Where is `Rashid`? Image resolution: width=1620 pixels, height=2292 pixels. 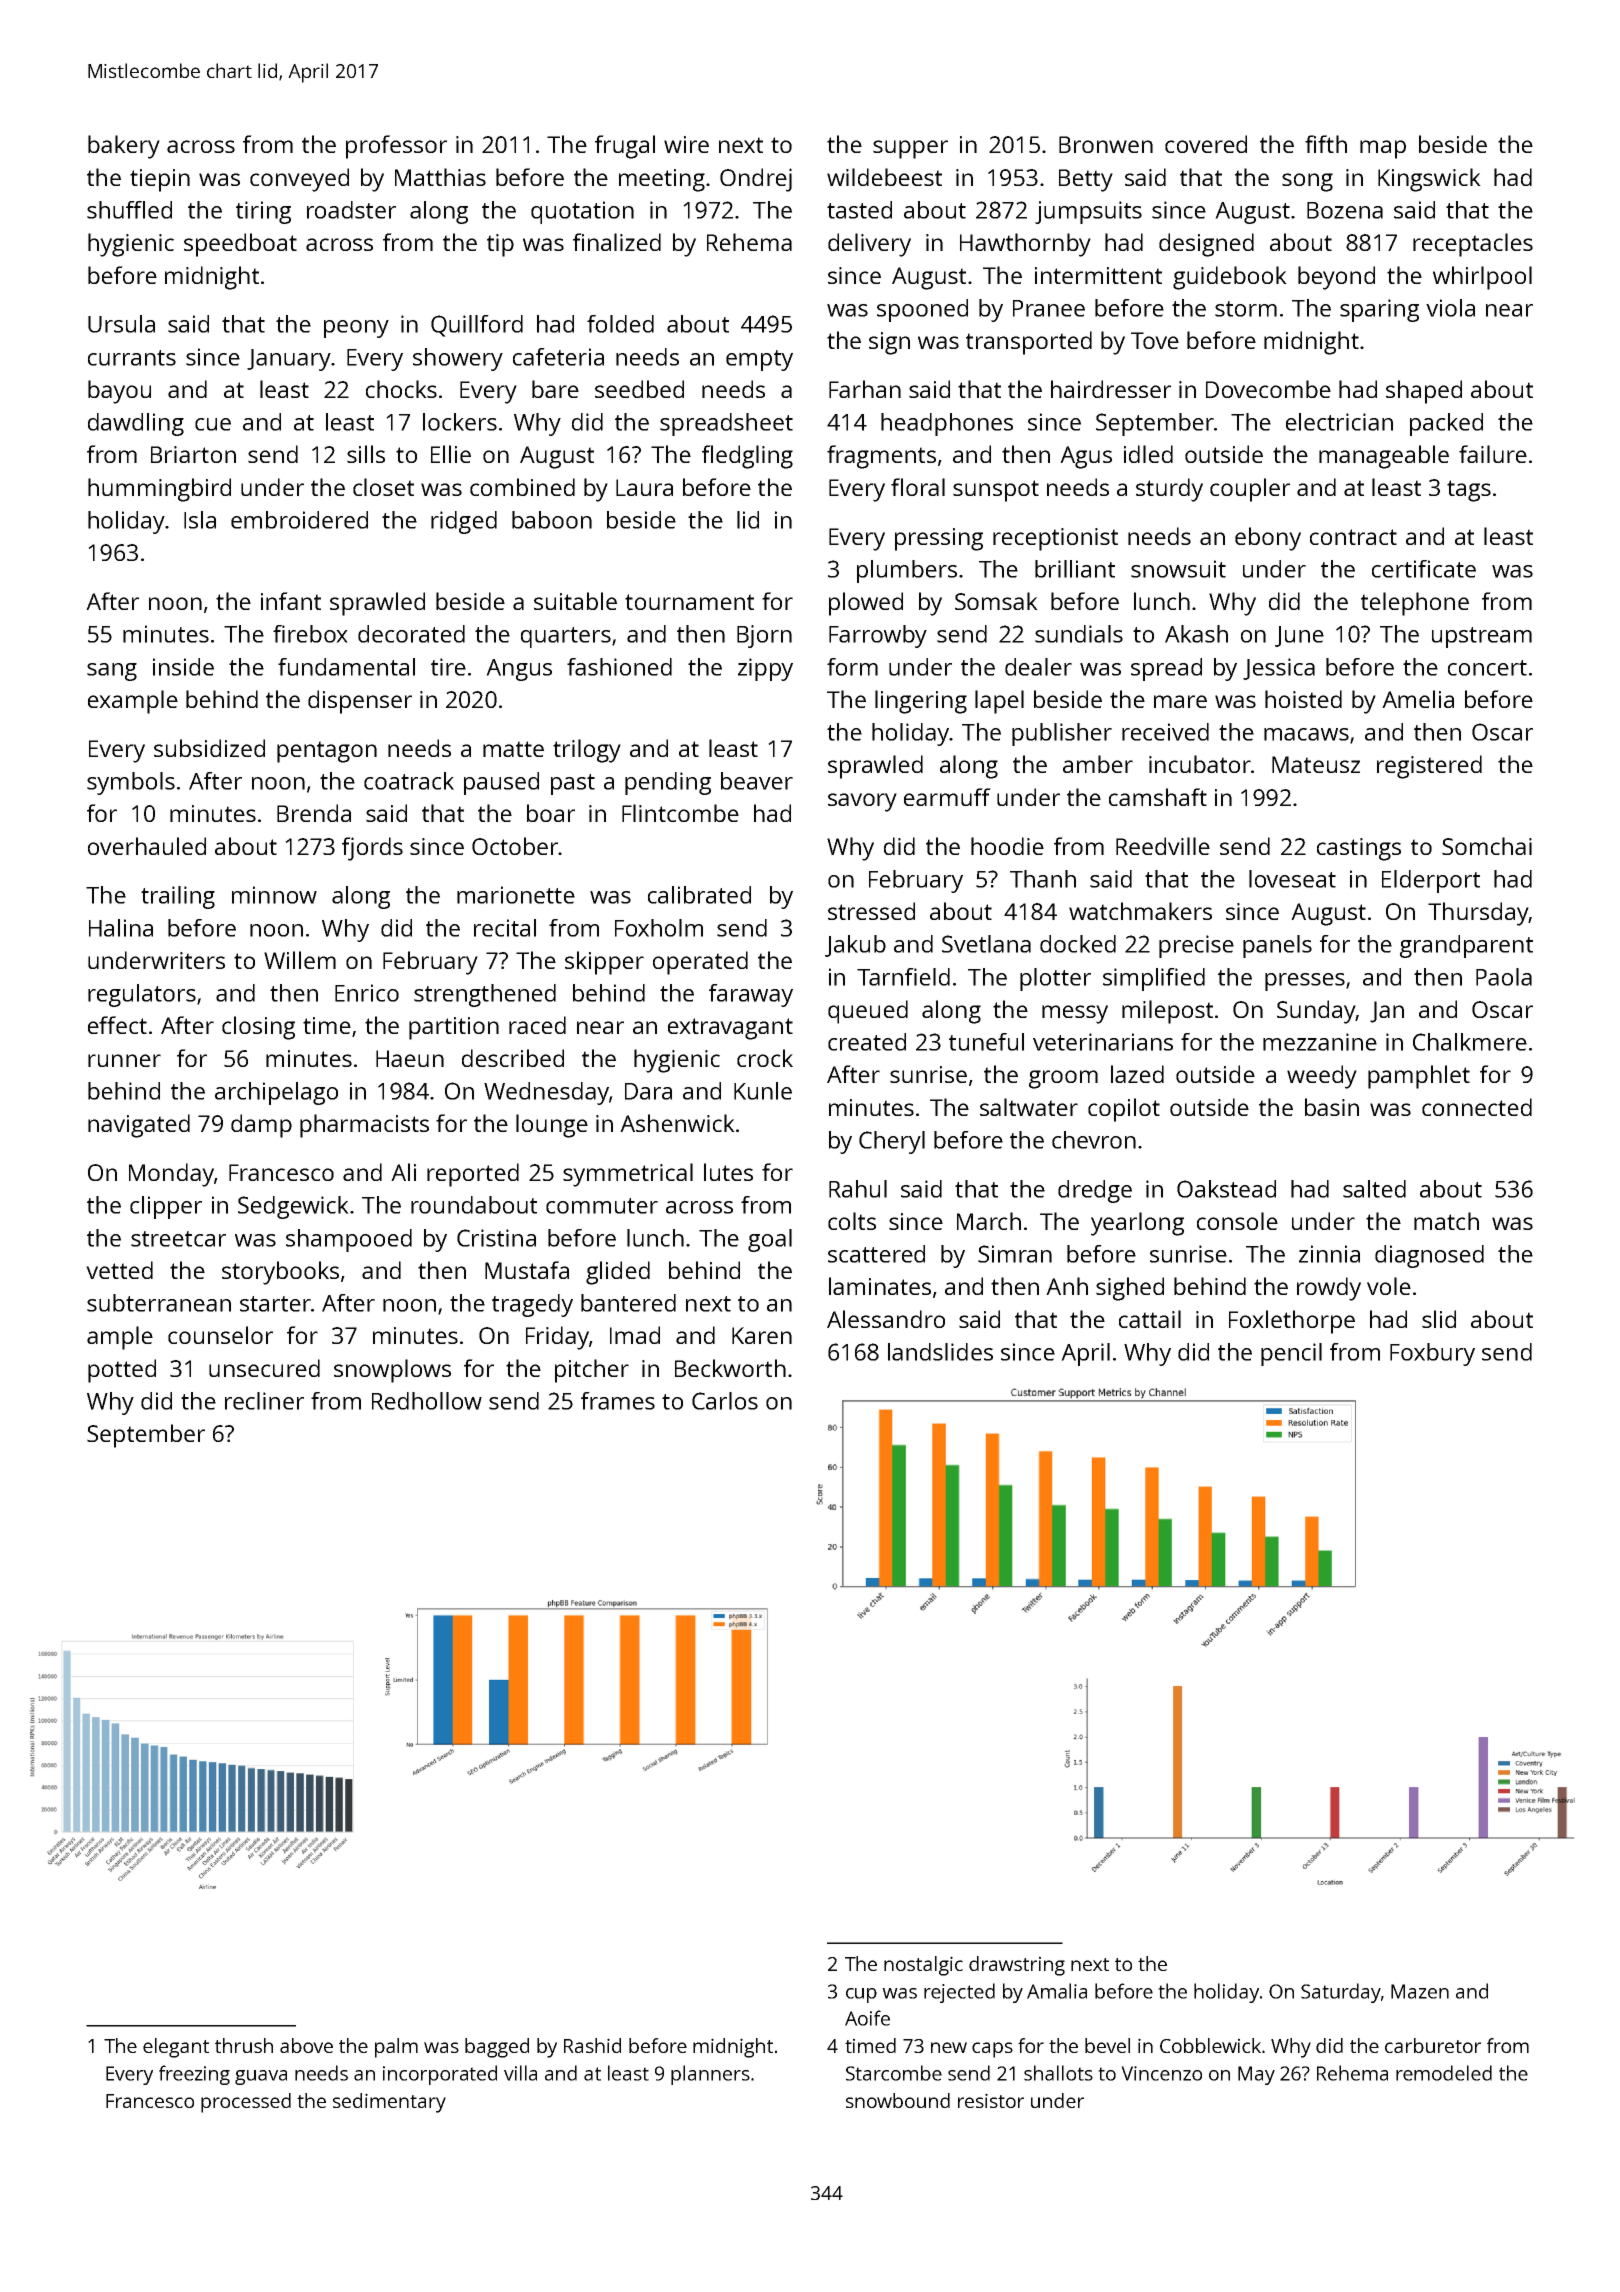
Rashid is located at coordinates (592, 2045).
